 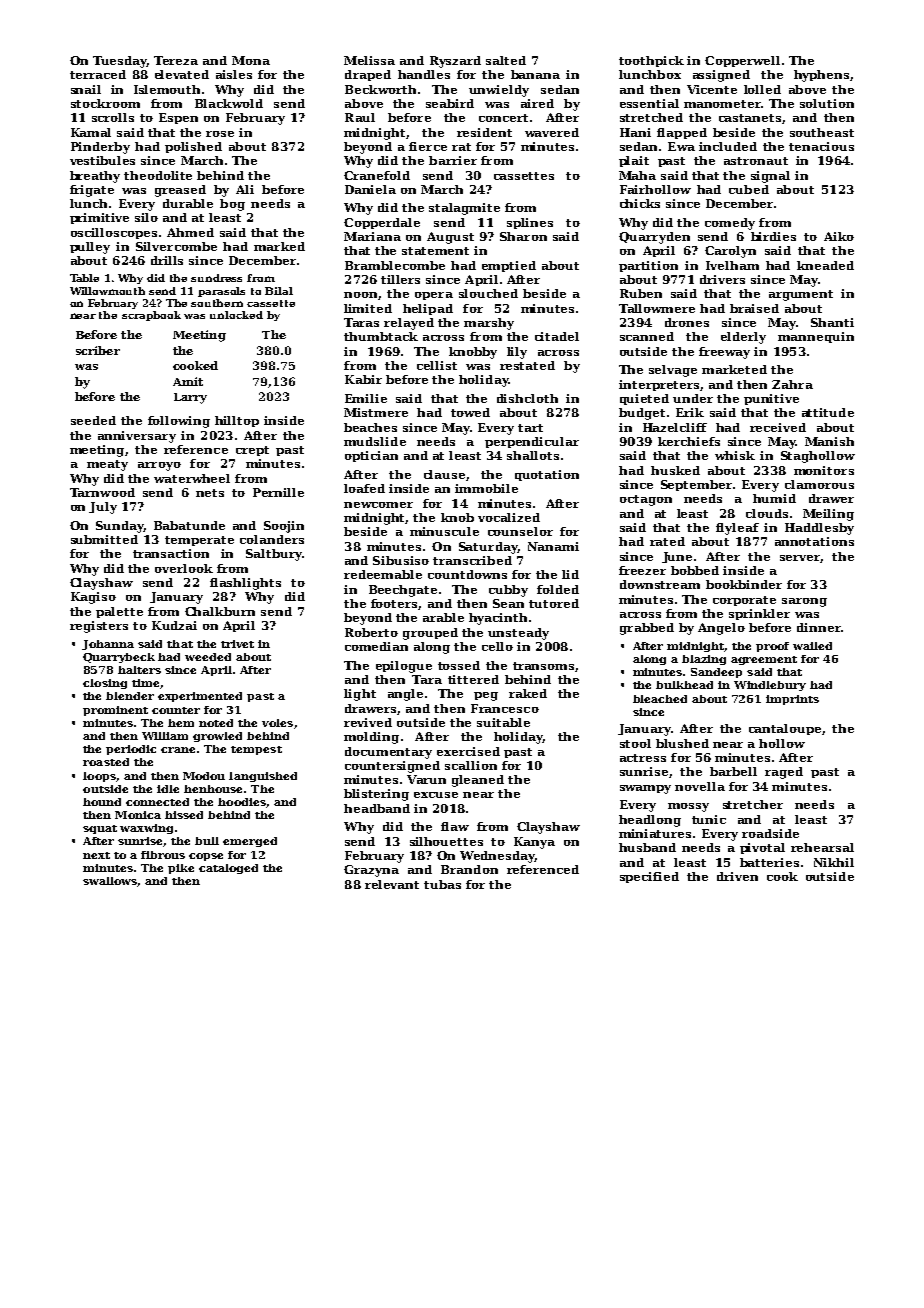 What do you see at coordinates (369, 60) in the screenshot?
I see `Melissa` at bounding box center [369, 60].
